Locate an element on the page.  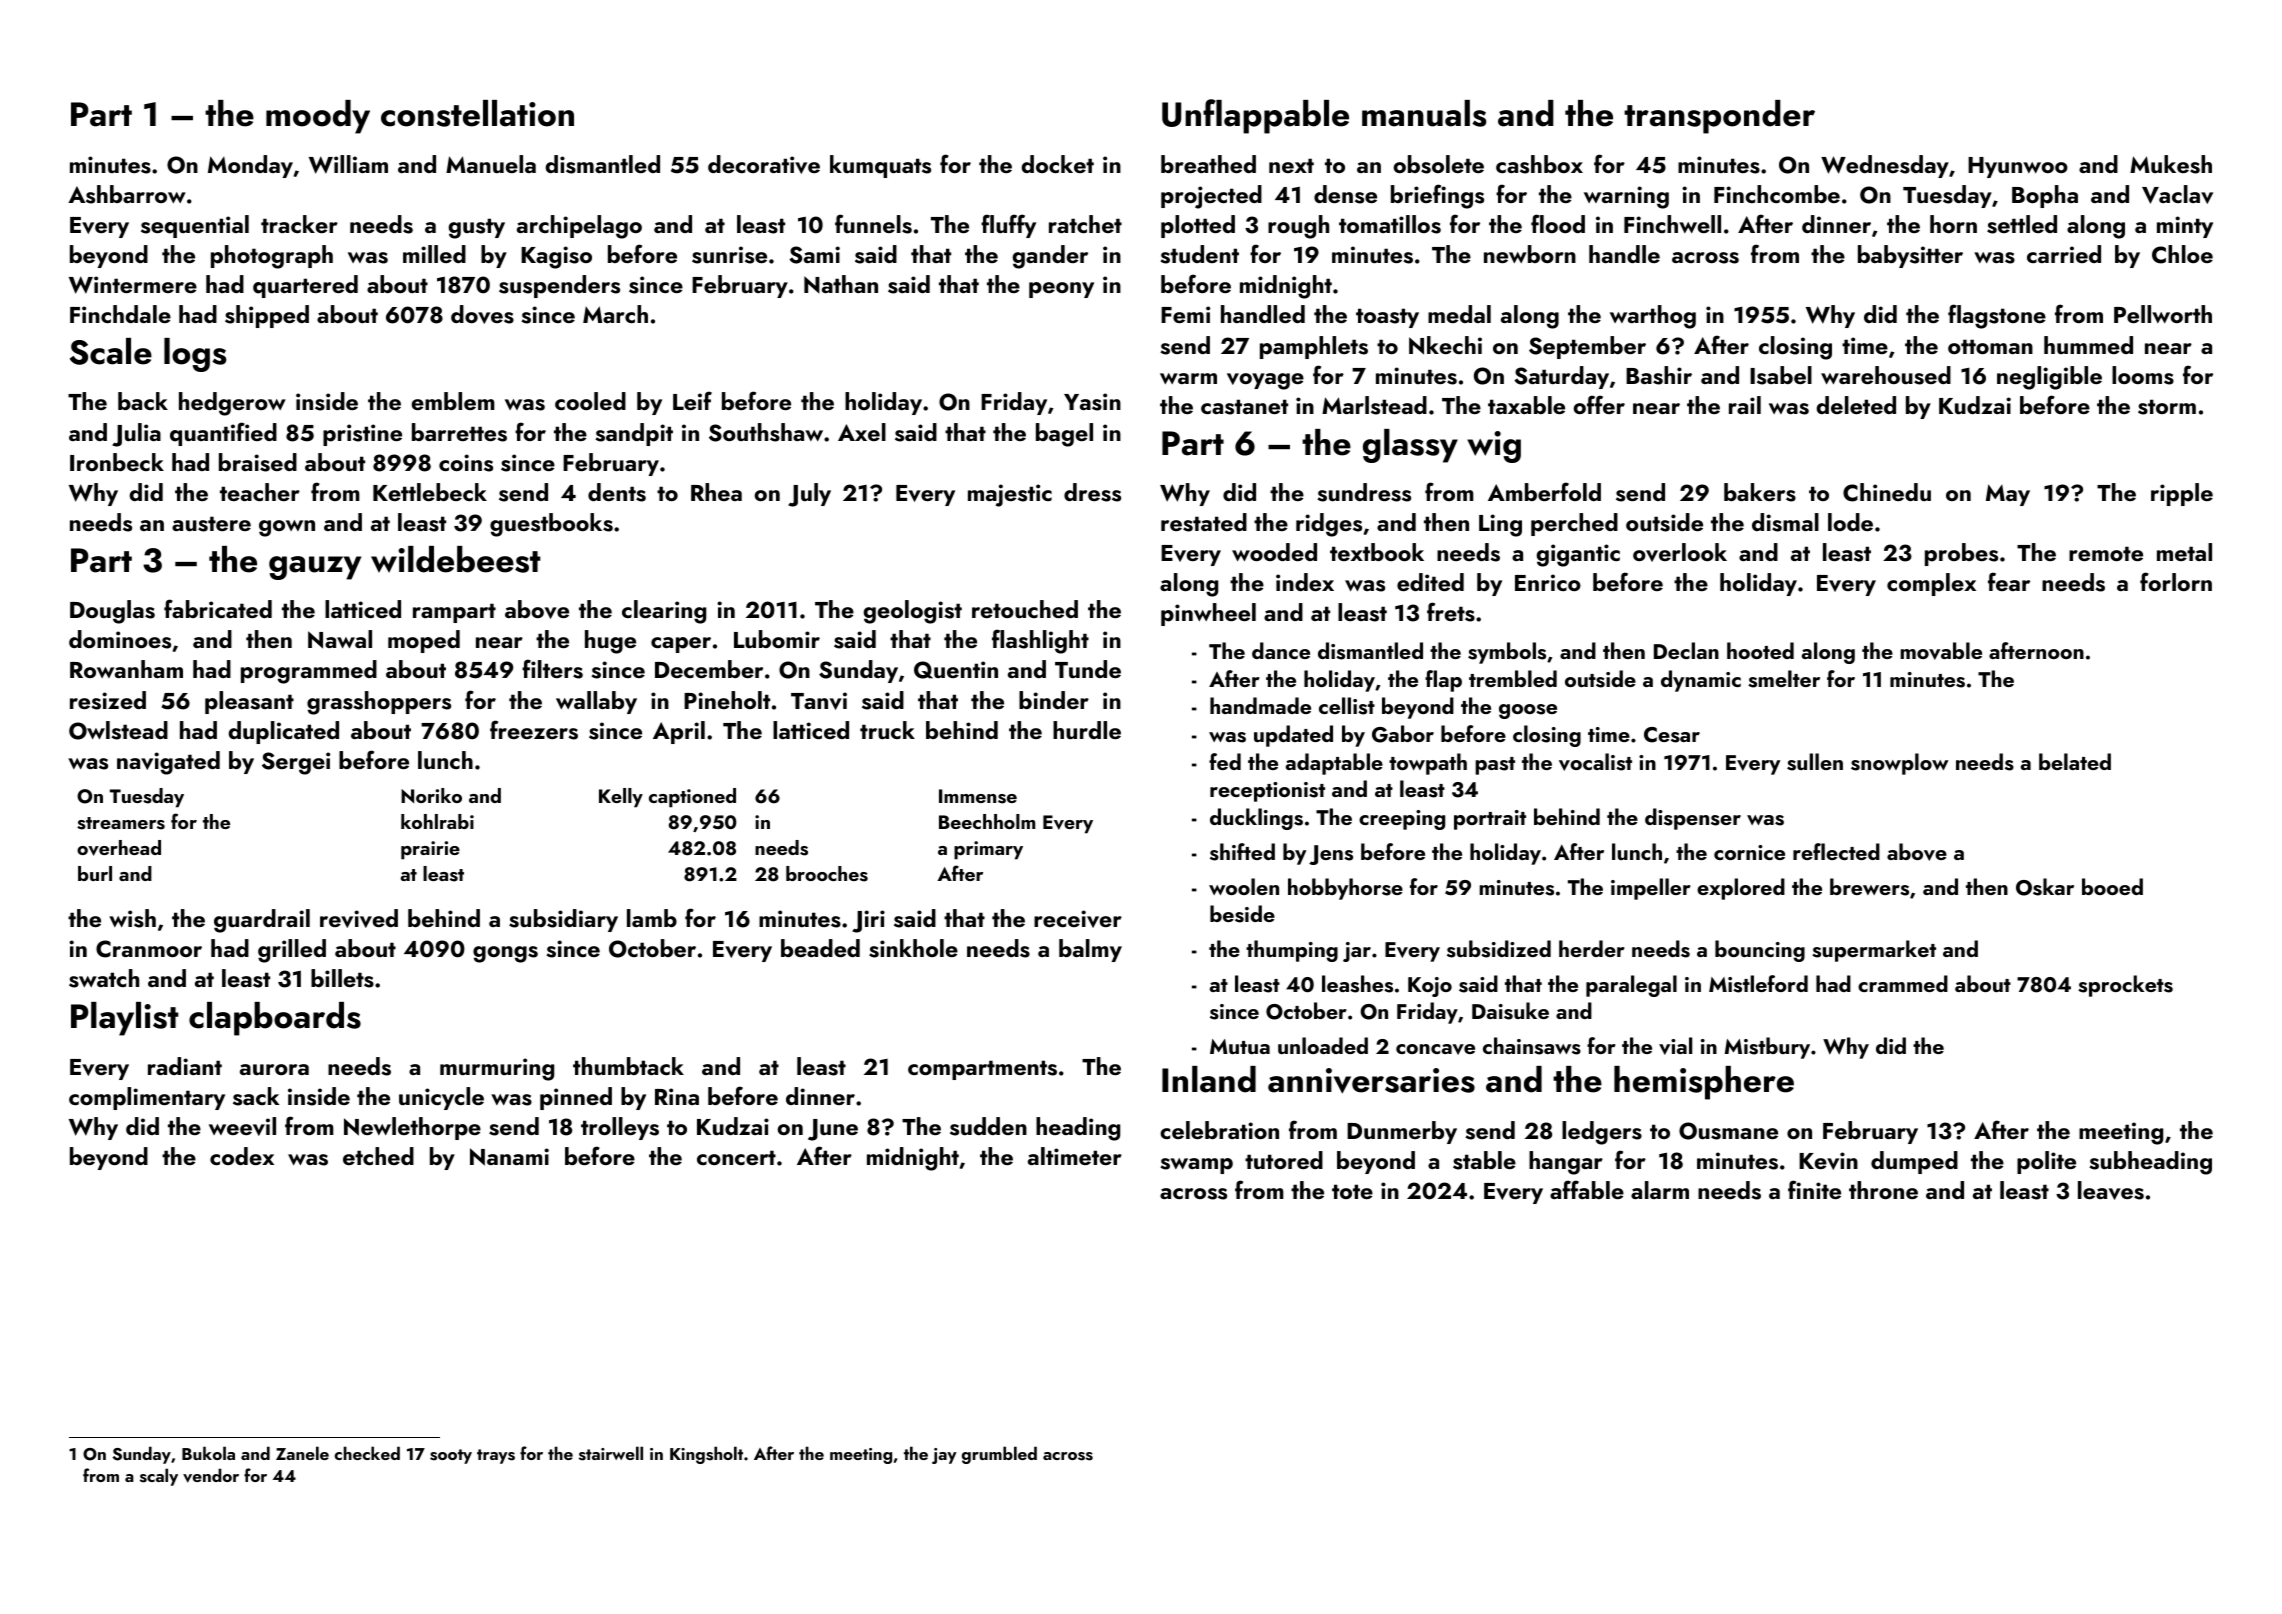
gusty is located at coordinates (476, 228).
